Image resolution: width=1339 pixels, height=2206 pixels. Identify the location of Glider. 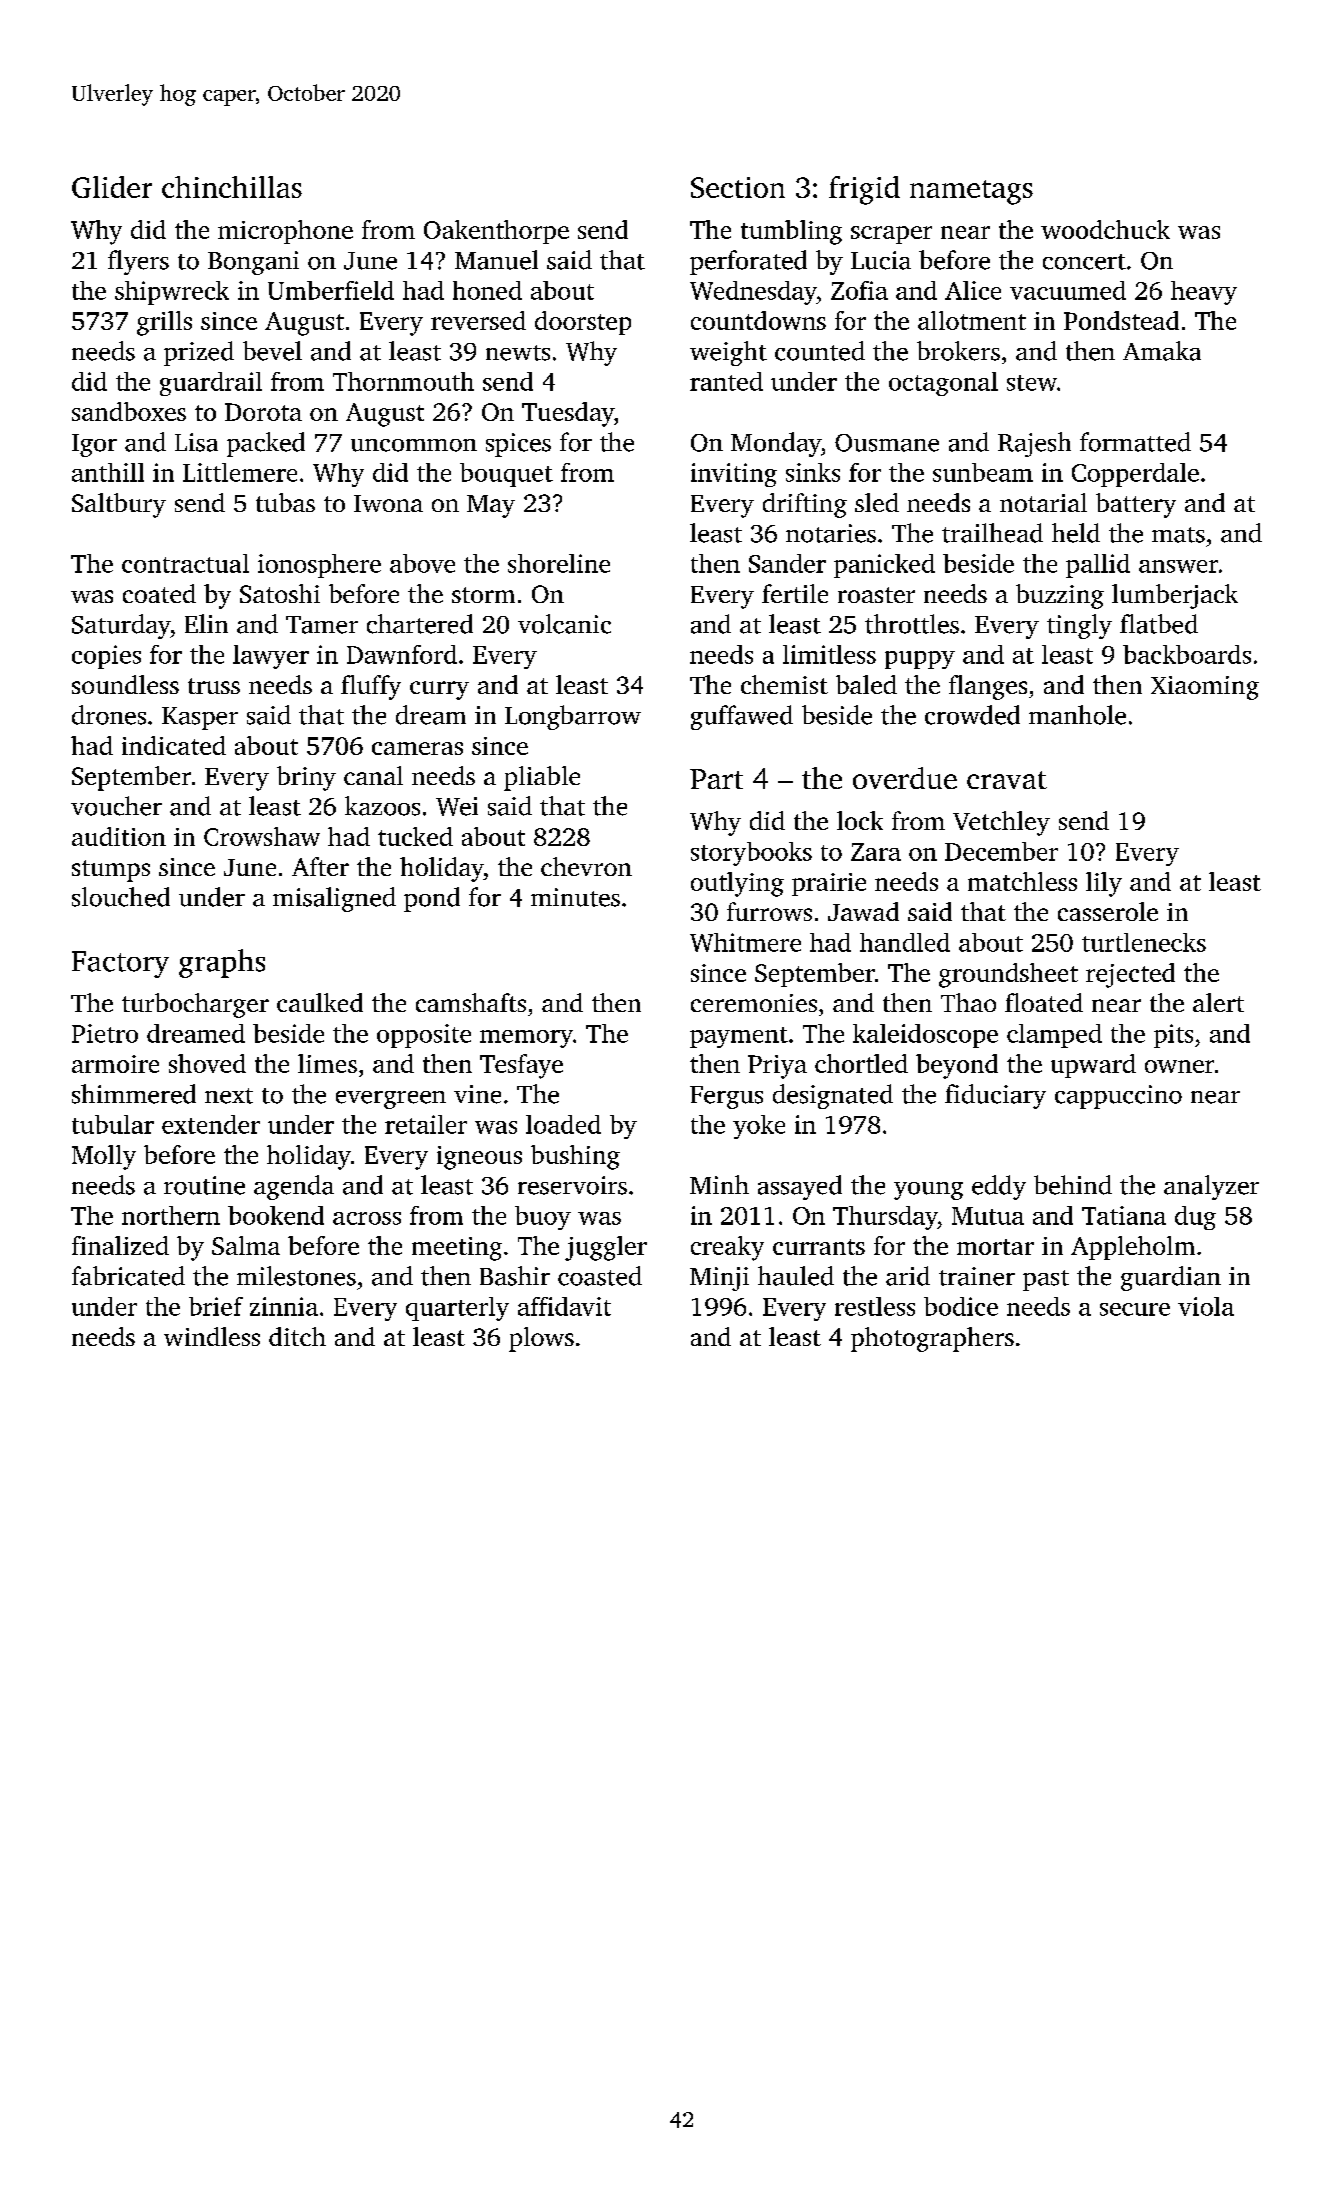
(112, 187).
